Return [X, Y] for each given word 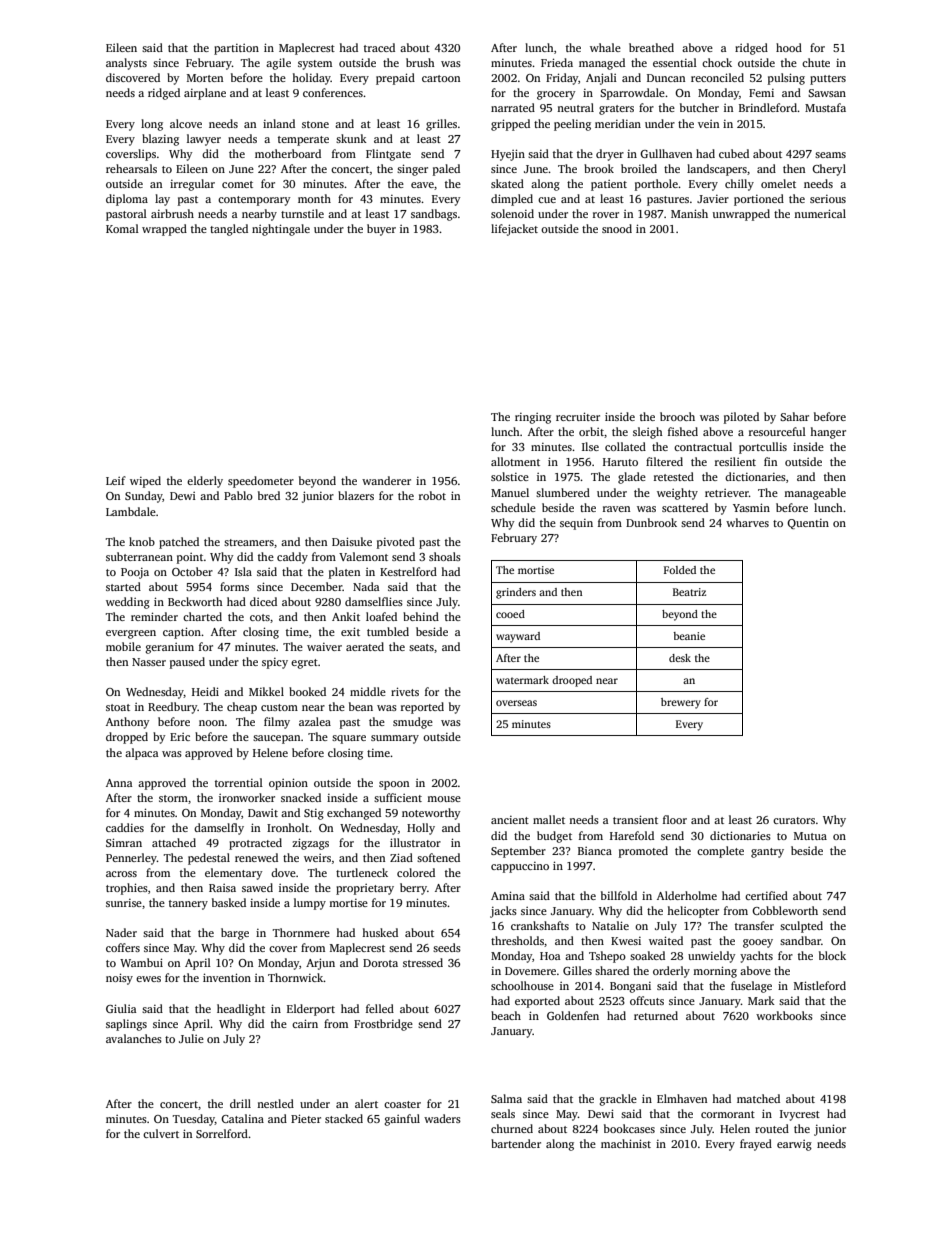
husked [380, 932]
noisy [119, 979]
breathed [651, 47]
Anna [119, 783]
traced [379, 47]
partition [236, 49]
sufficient [398, 797]
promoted [643, 852]
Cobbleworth [785, 910]
